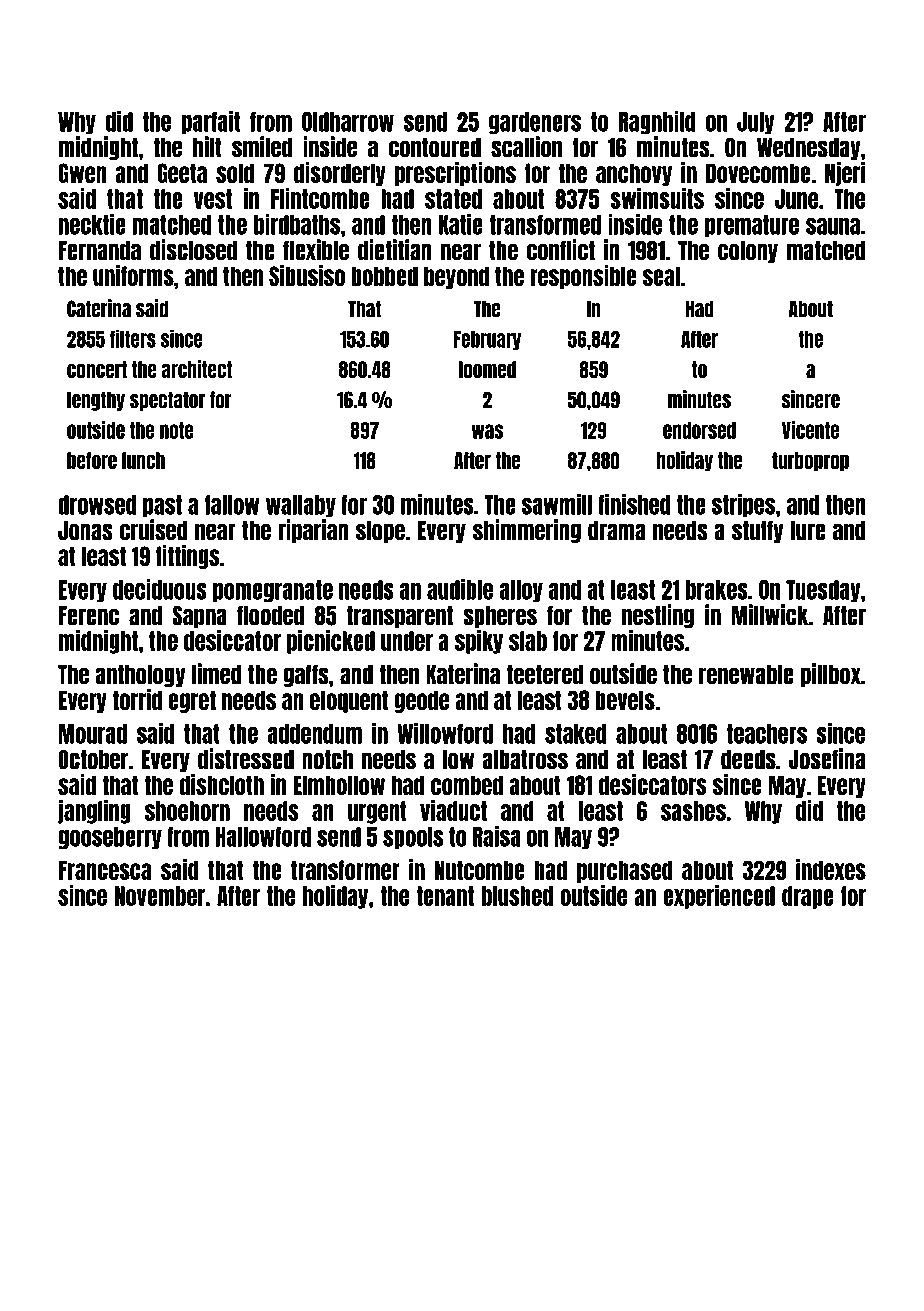 The height and width of the screenshot is (1311, 924). Describe the element at coordinates (833, 226) in the screenshot. I see `sauna` at that location.
